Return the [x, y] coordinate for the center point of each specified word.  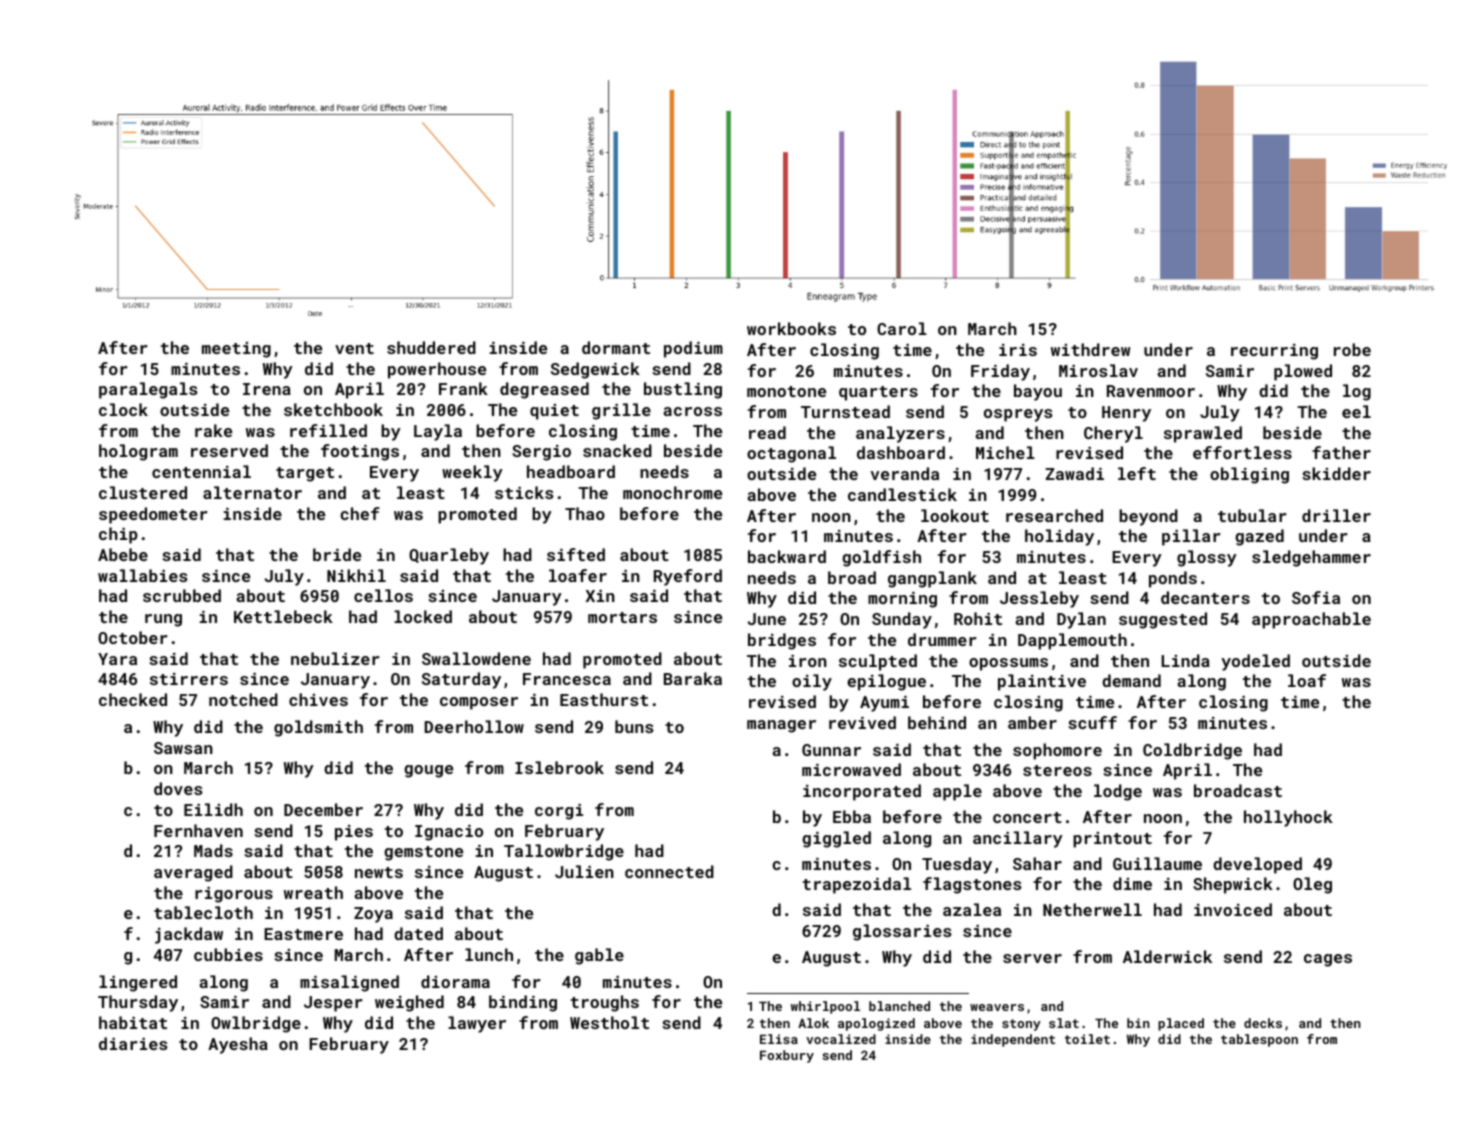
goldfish [881, 558]
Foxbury [787, 1056]
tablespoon [1259, 1040]
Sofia [1316, 597]
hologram [138, 452]
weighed [409, 1003]
